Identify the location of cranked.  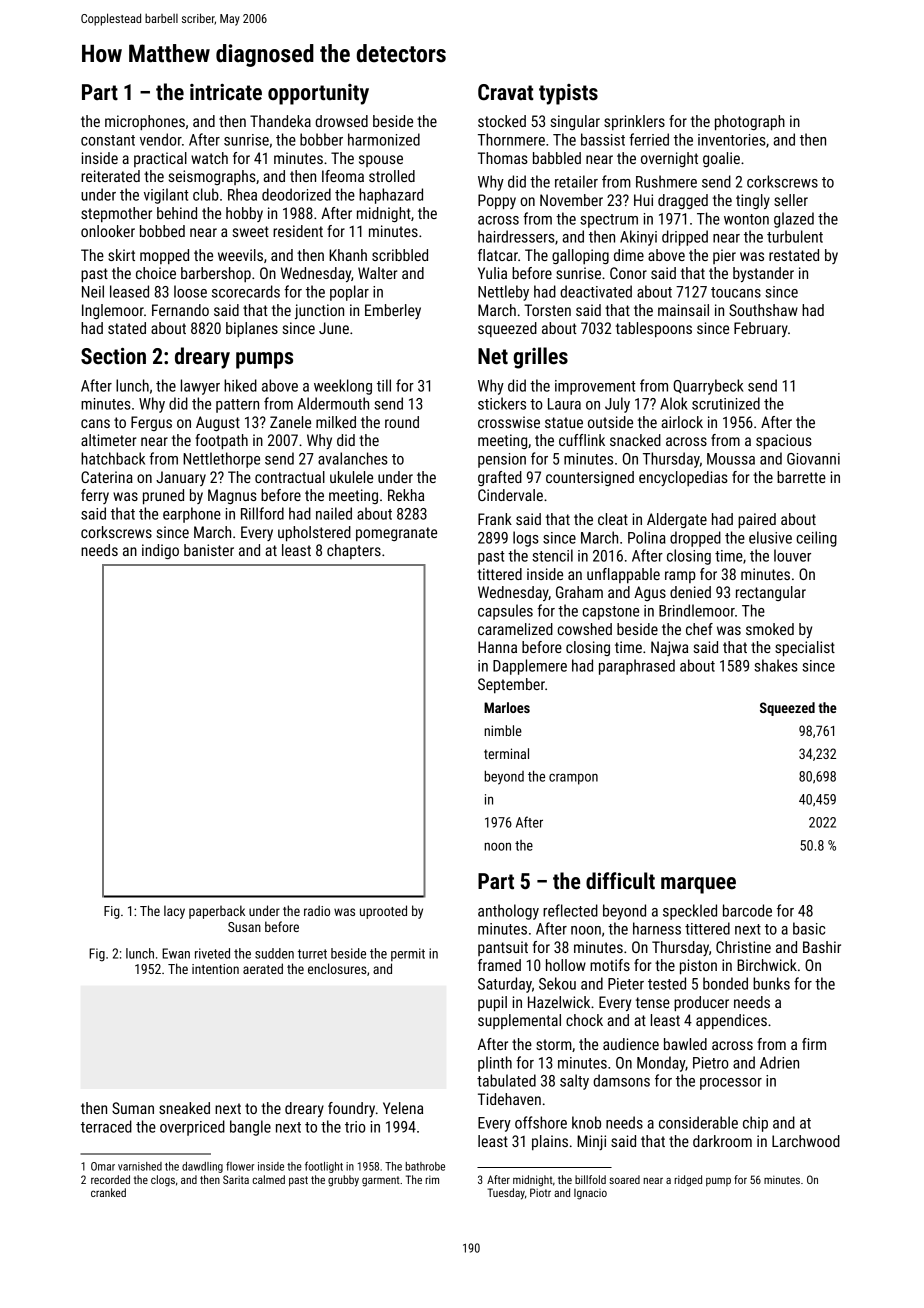
(108, 1192).
